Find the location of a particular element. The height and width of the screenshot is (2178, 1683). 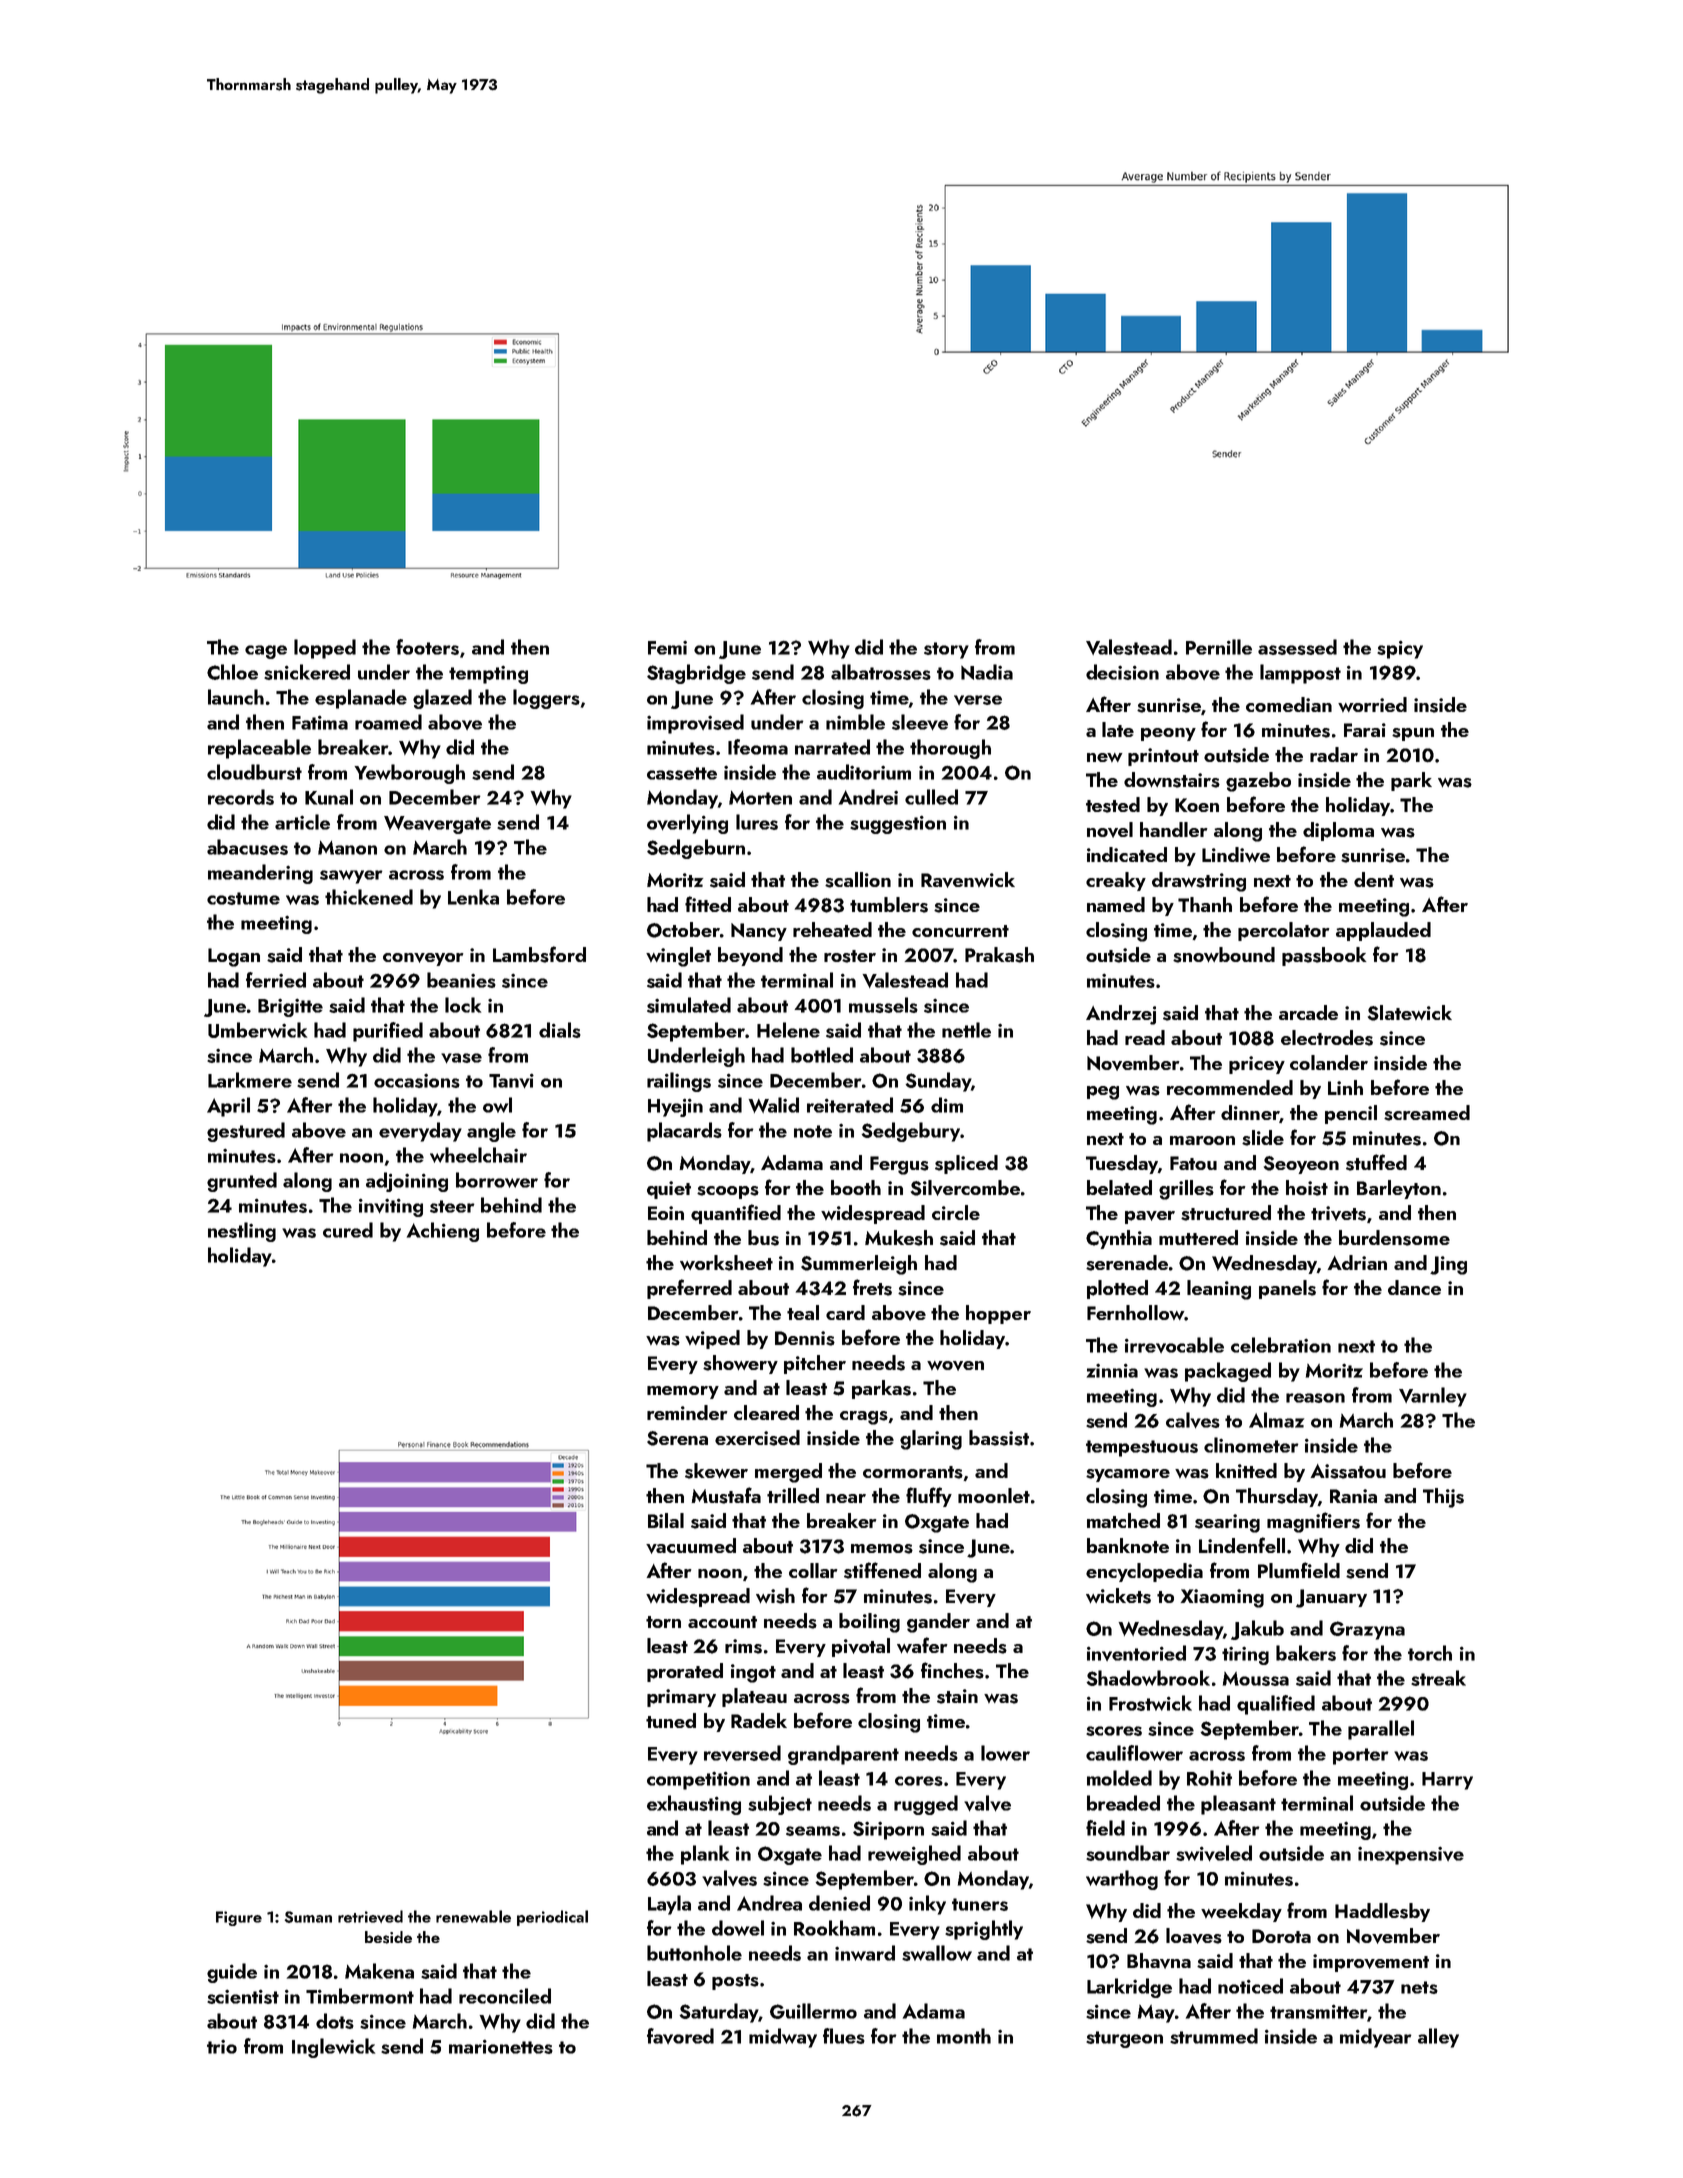

hopper is located at coordinates (998, 1314).
